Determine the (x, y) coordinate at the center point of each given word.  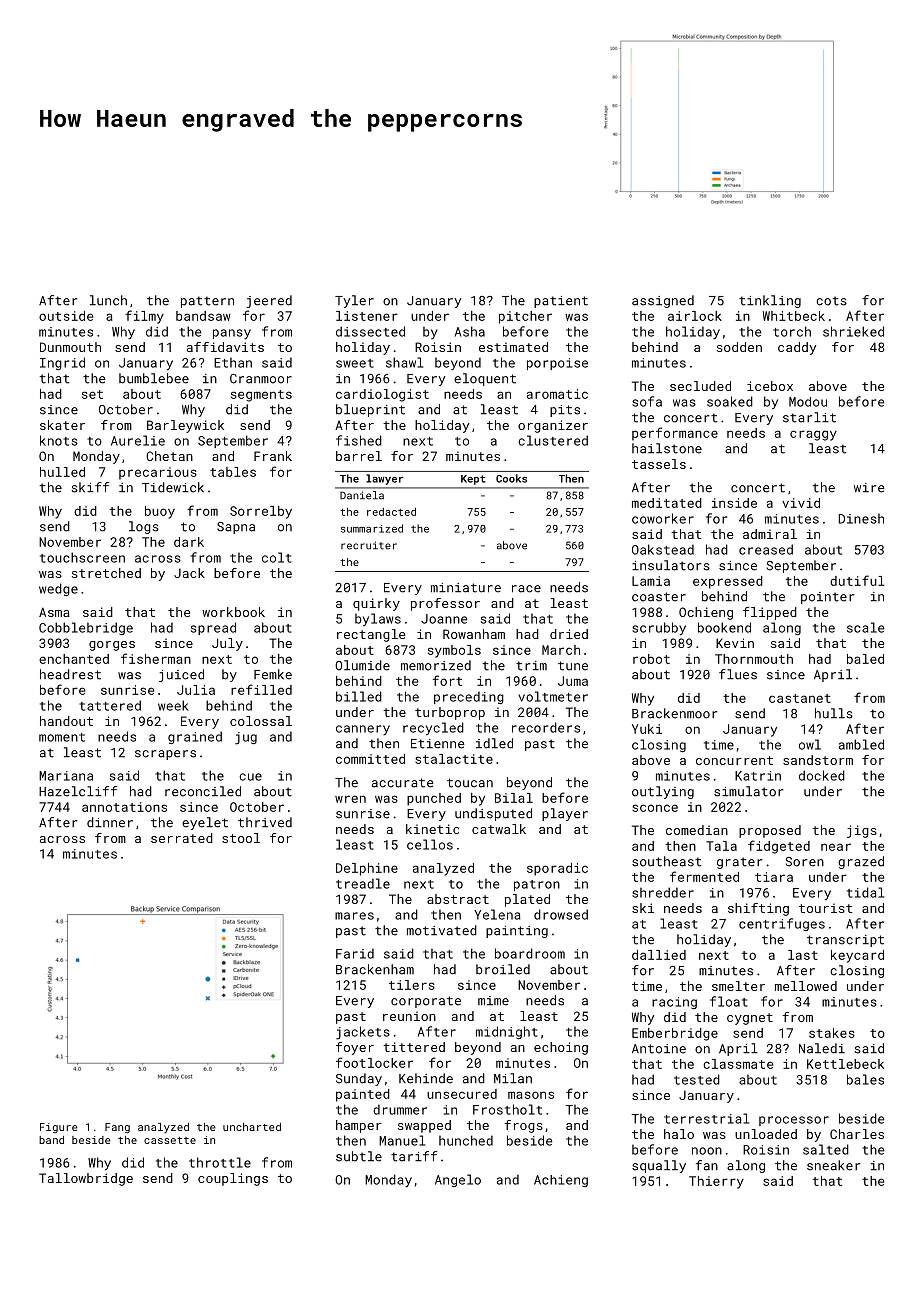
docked (822, 775)
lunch (108, 300)
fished (359, 440)
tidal (865, 892)
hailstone (667, 448)
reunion (409, 1016)
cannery (363, 730)
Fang (117, 1128)
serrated (182, 838)
